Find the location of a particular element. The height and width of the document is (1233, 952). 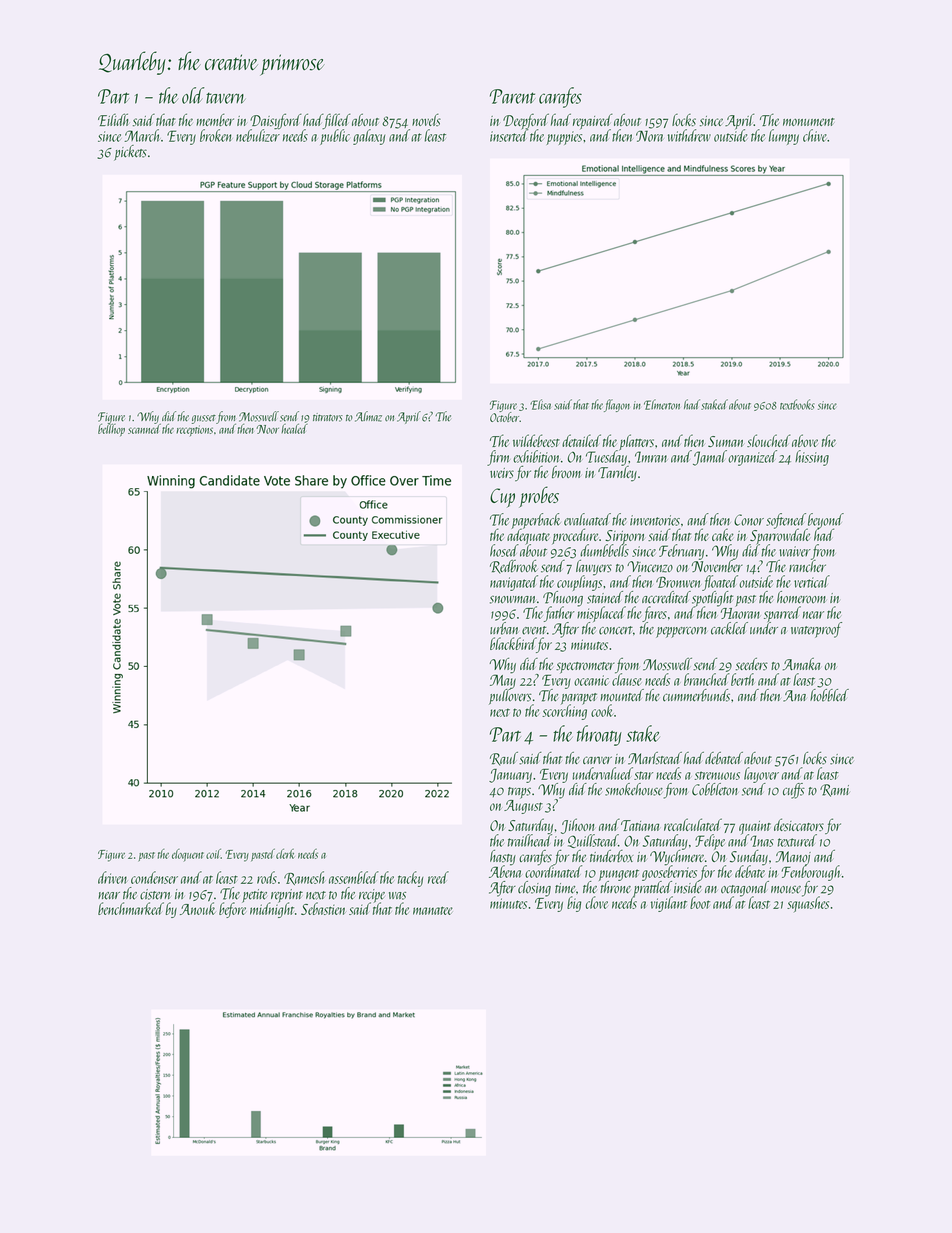

Parent is located at coordinates (512, 96).
